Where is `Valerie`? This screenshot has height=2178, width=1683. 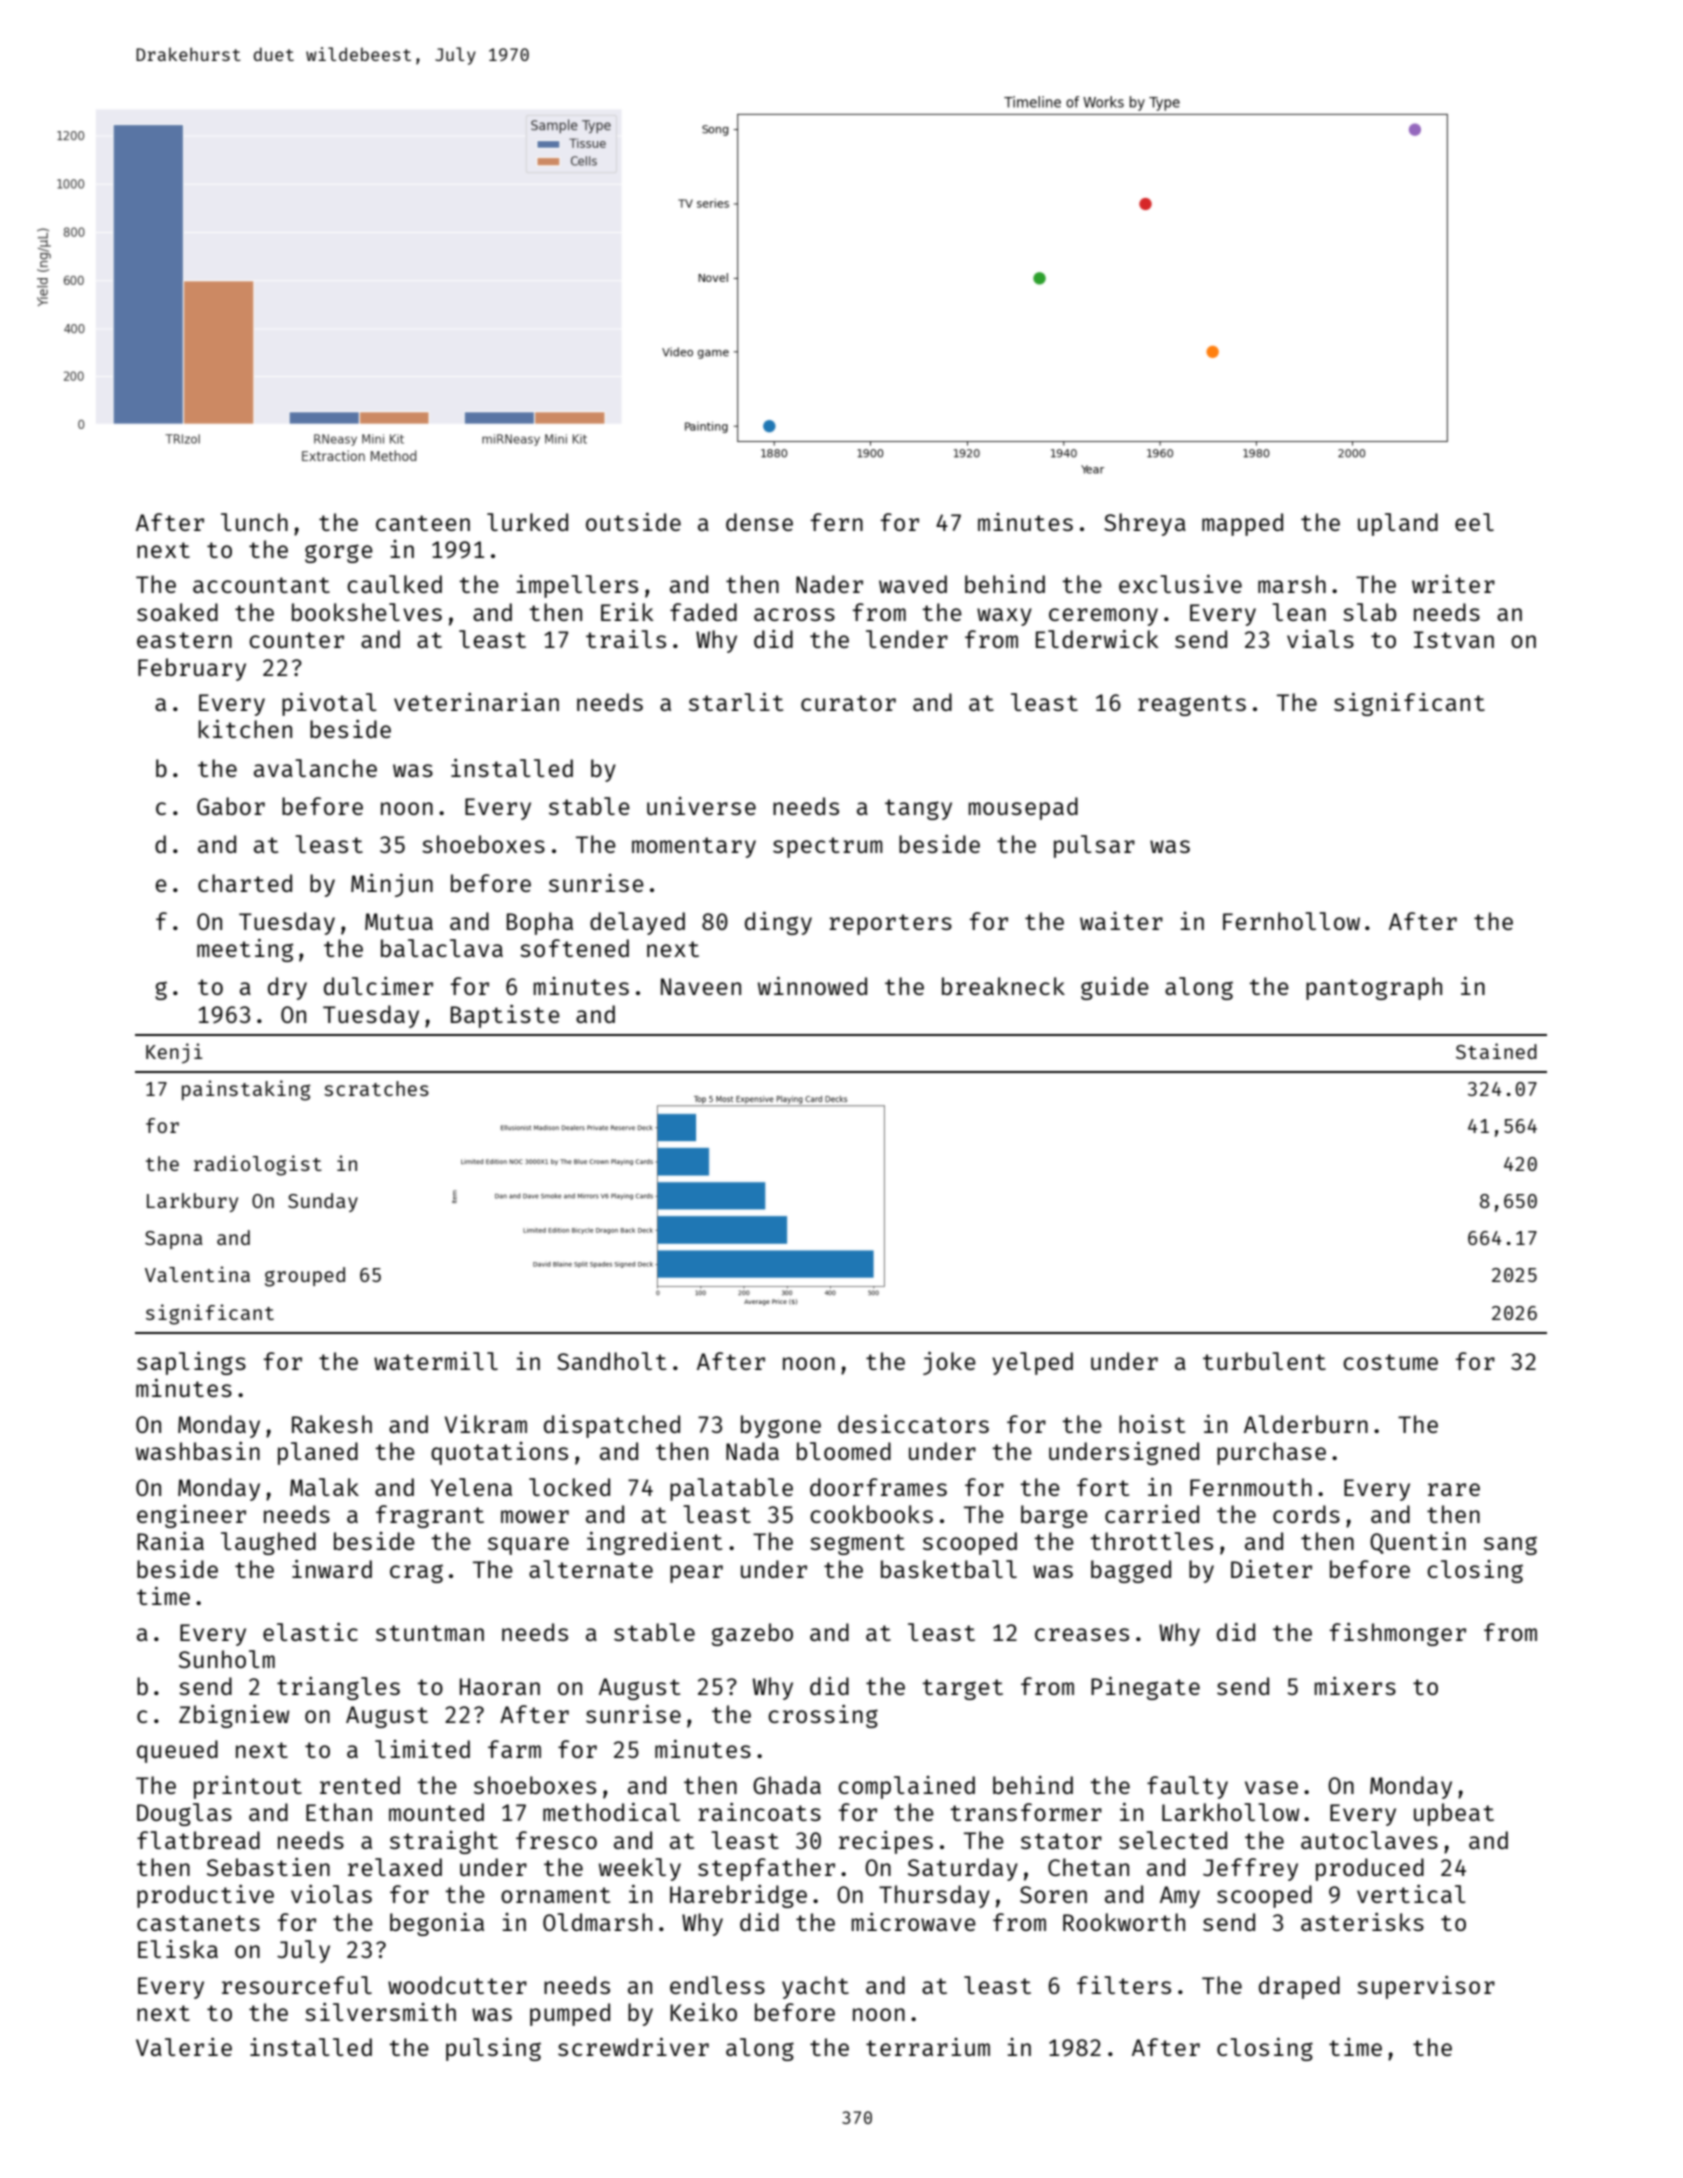 Valerie is located at coordinates (184, 2047).
